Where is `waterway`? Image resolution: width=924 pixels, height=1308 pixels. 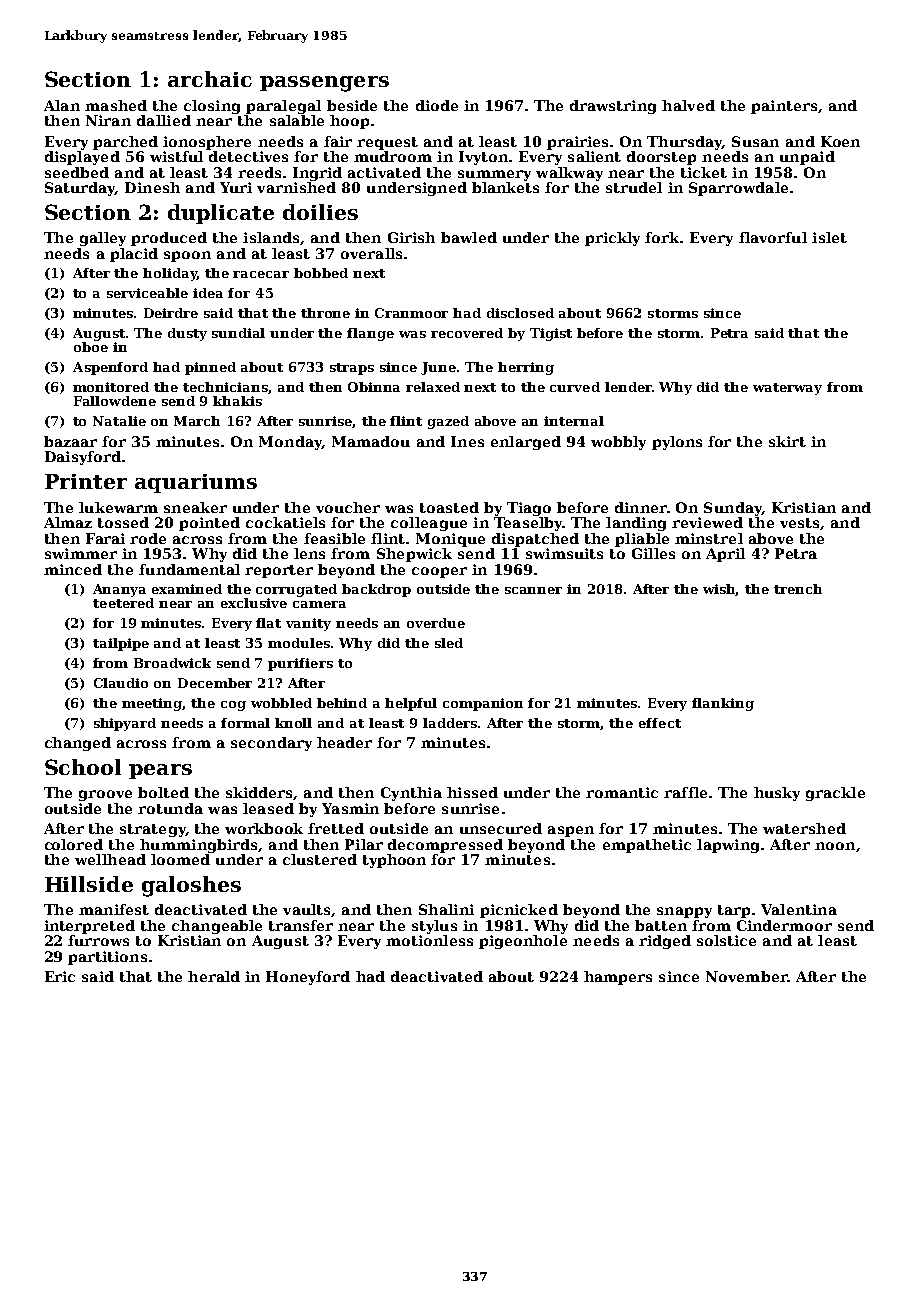 waterway is located at coordinates (787, 389).
